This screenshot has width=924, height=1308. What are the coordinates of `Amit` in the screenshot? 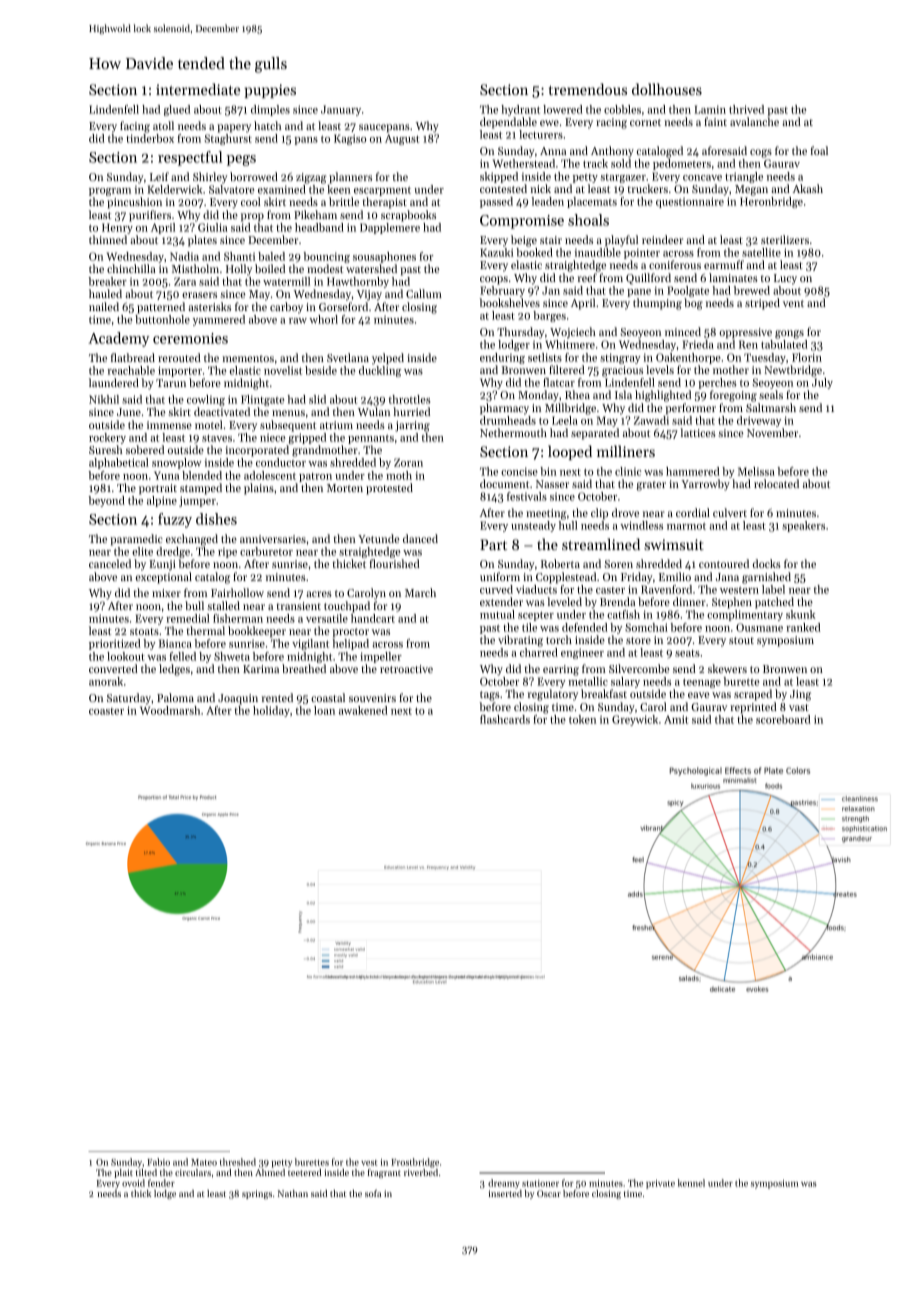 It's located at (676, 719).
